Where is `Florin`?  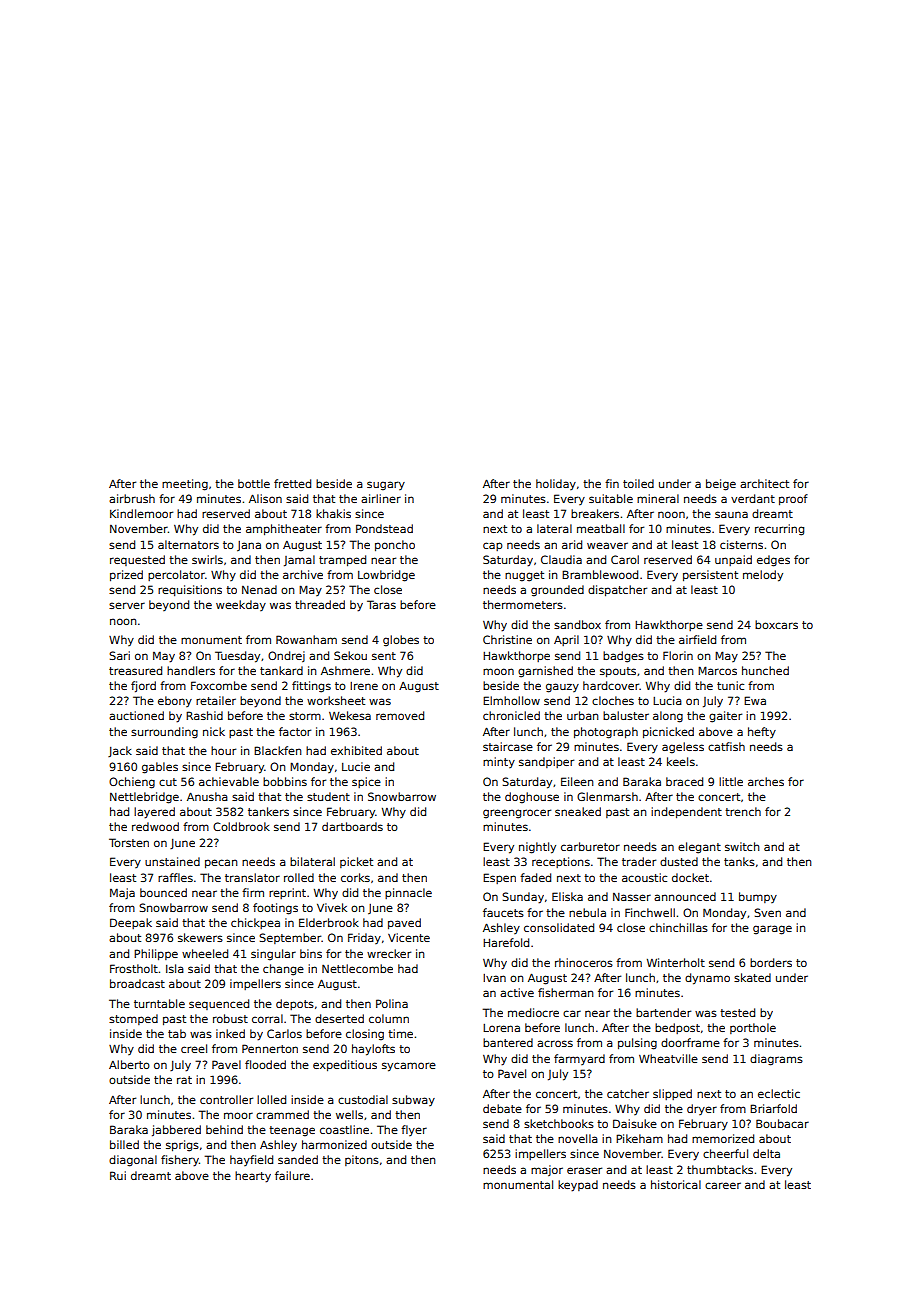
Florin is located at coordinates (678, 655).
